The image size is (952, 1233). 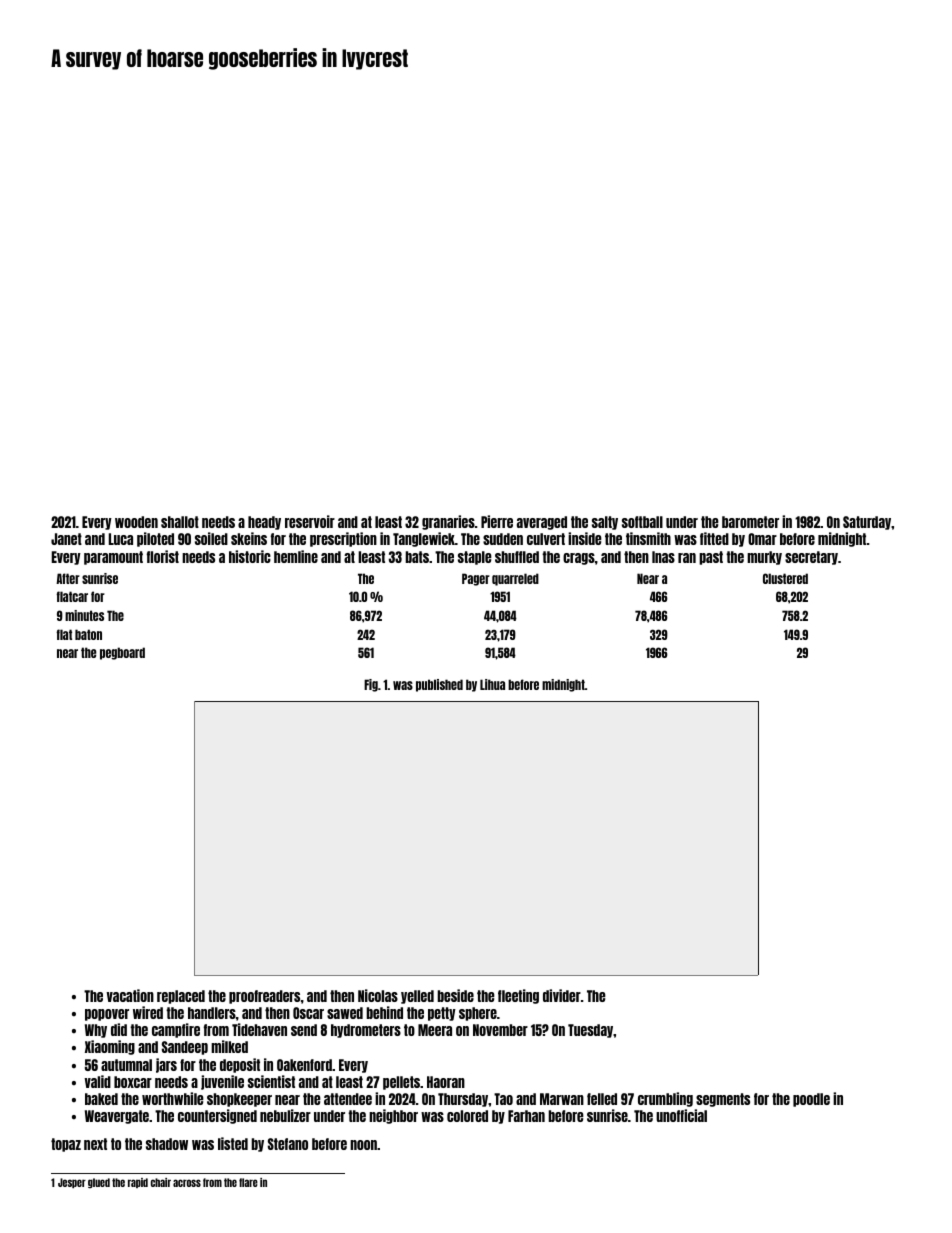 What do you see at coordinates (714, 538) in the image?
I see `fitted` at bounding box center [714, 538].
